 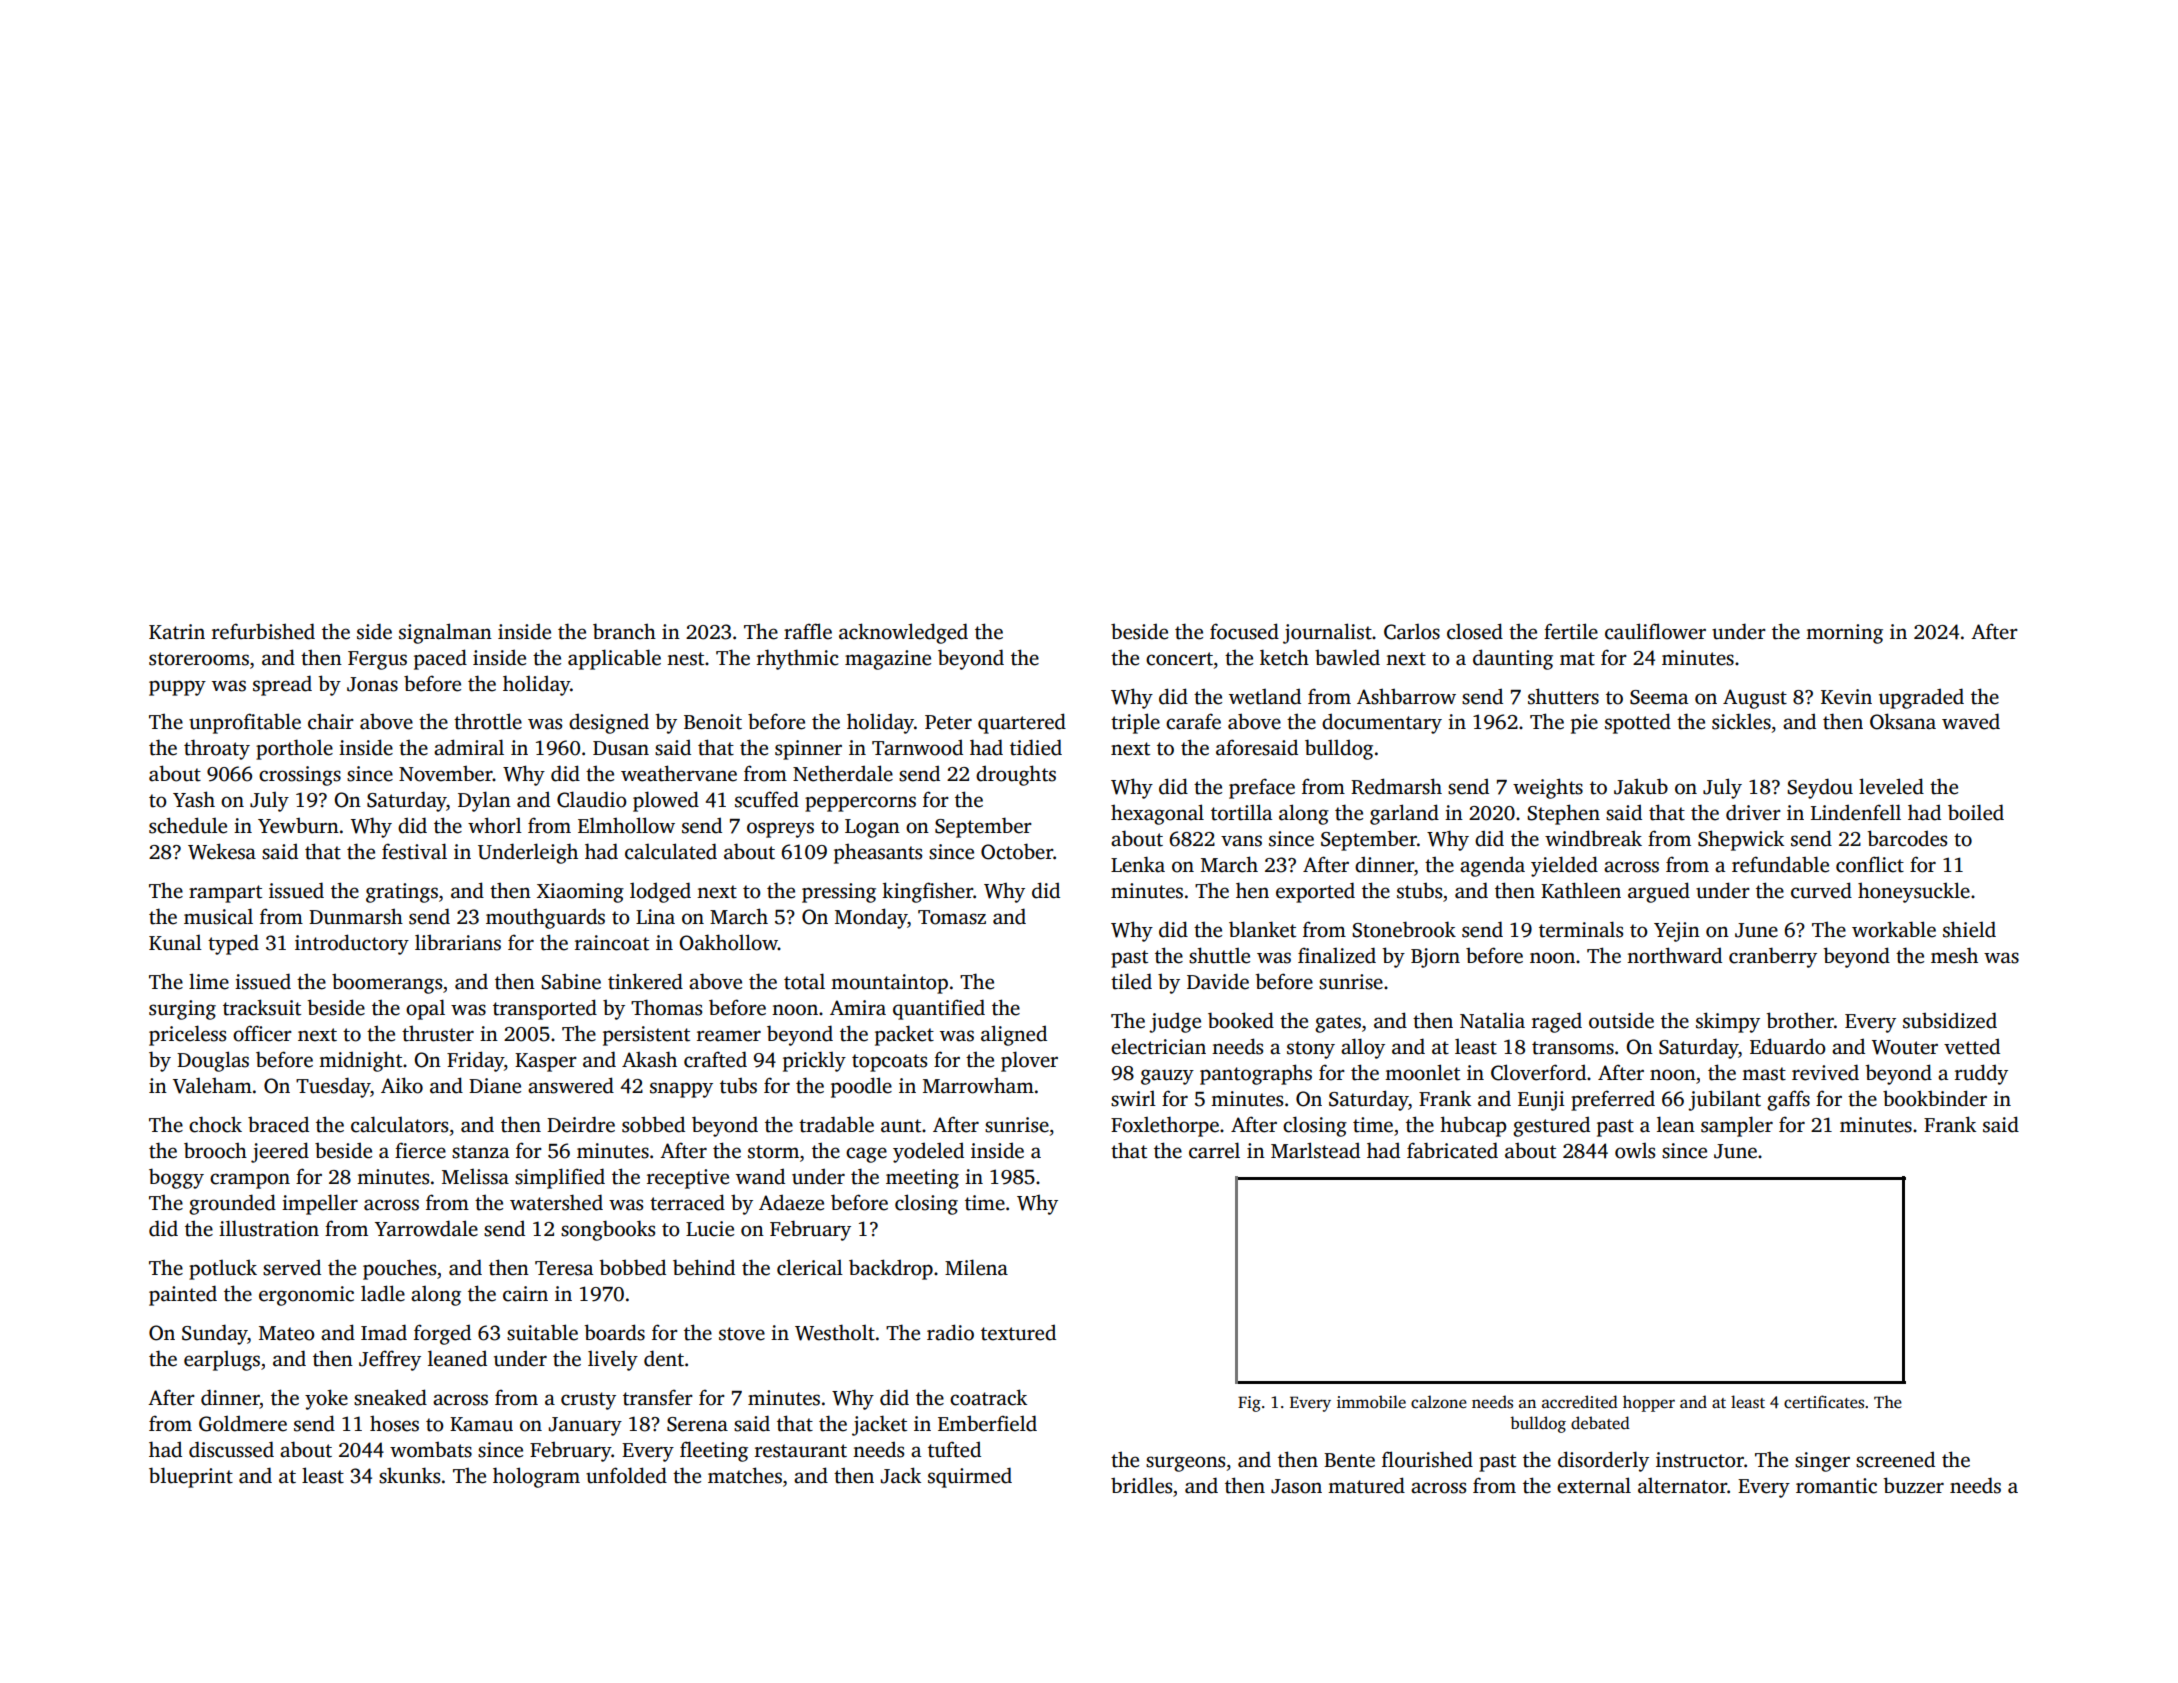 What do you see at coordinates (609, 723) in the screenshot?
I see `designed` at bounding box center [609, 723].
